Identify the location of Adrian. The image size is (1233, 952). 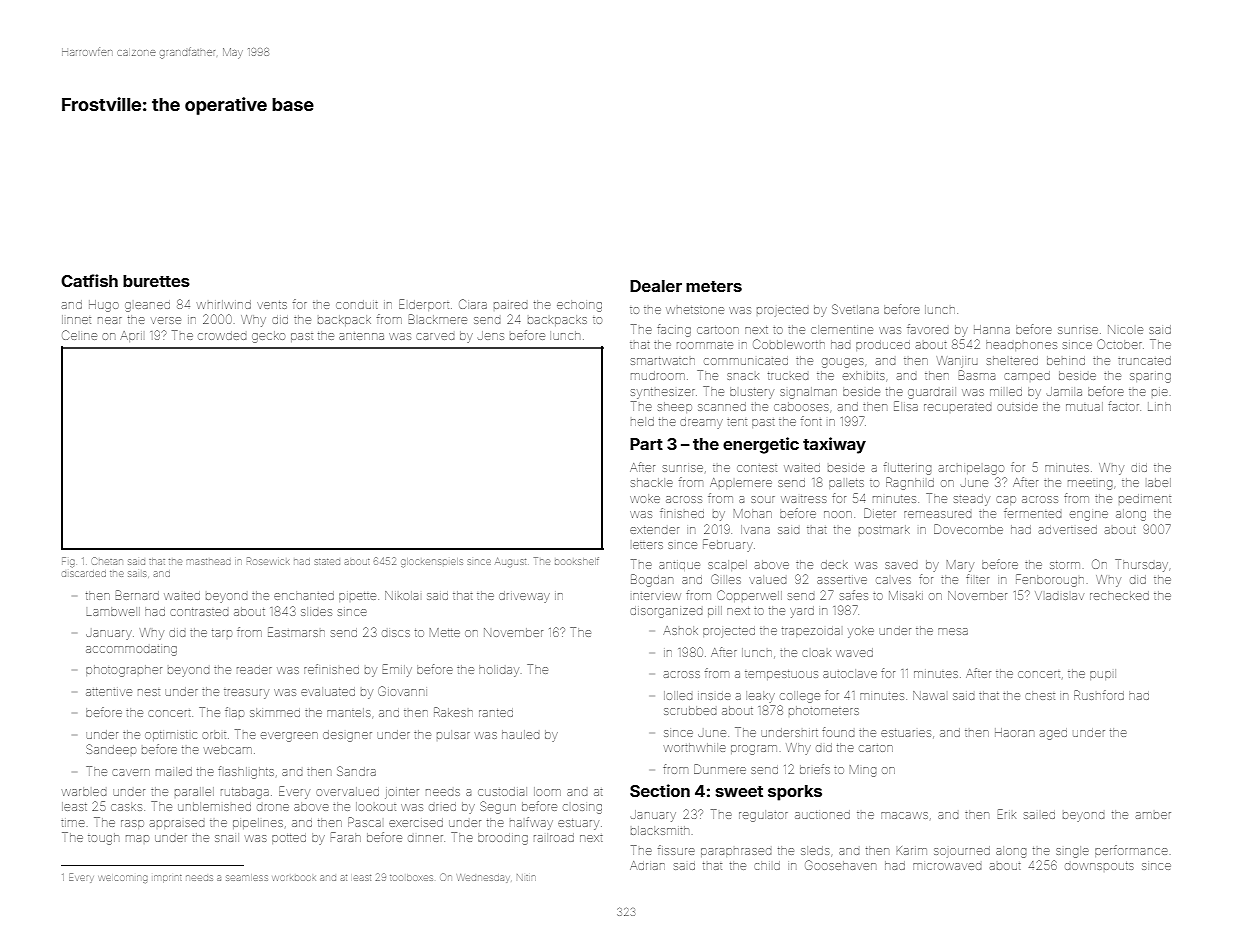
(647, 865).
